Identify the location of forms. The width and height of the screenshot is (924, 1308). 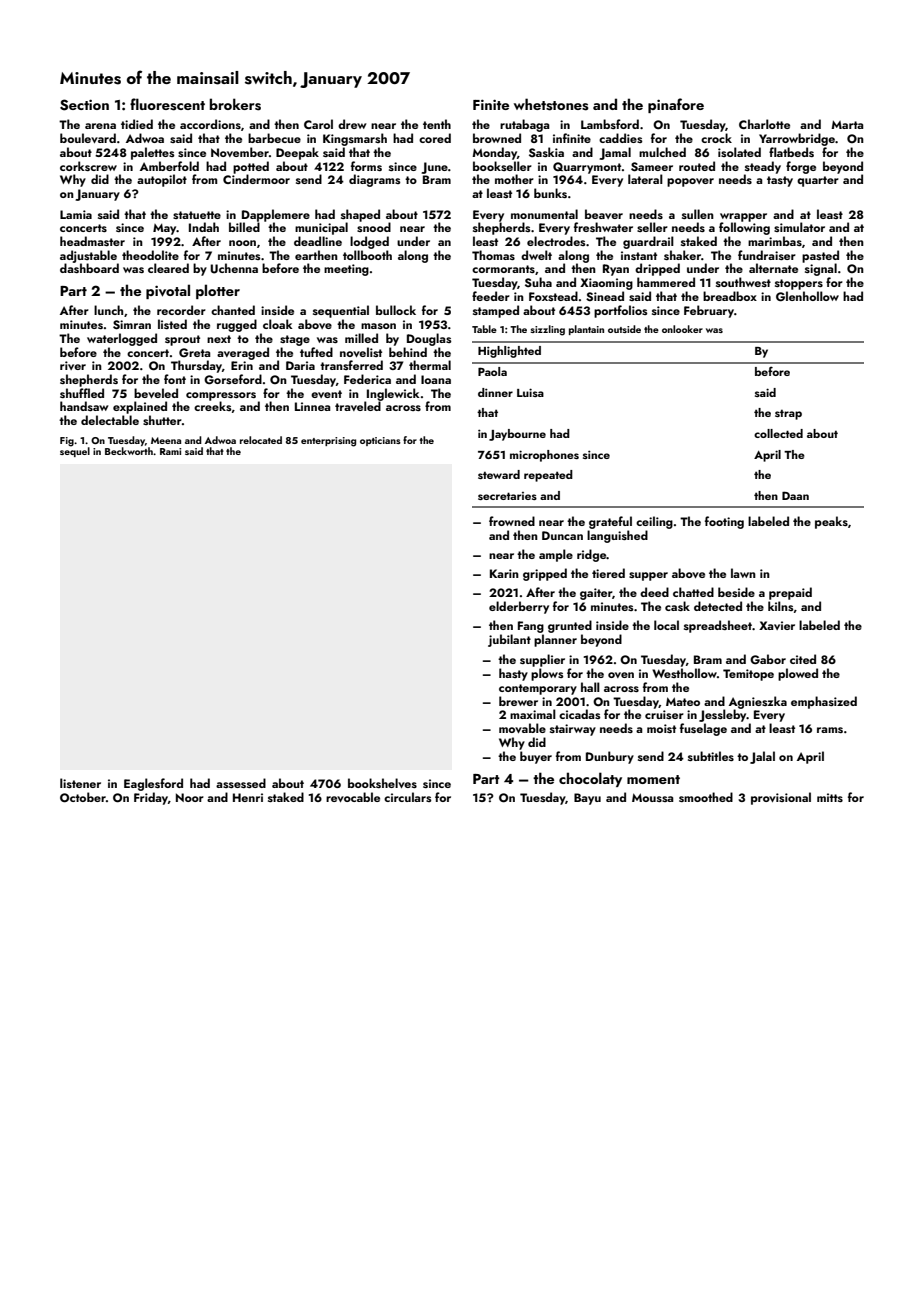
(366, 166).
